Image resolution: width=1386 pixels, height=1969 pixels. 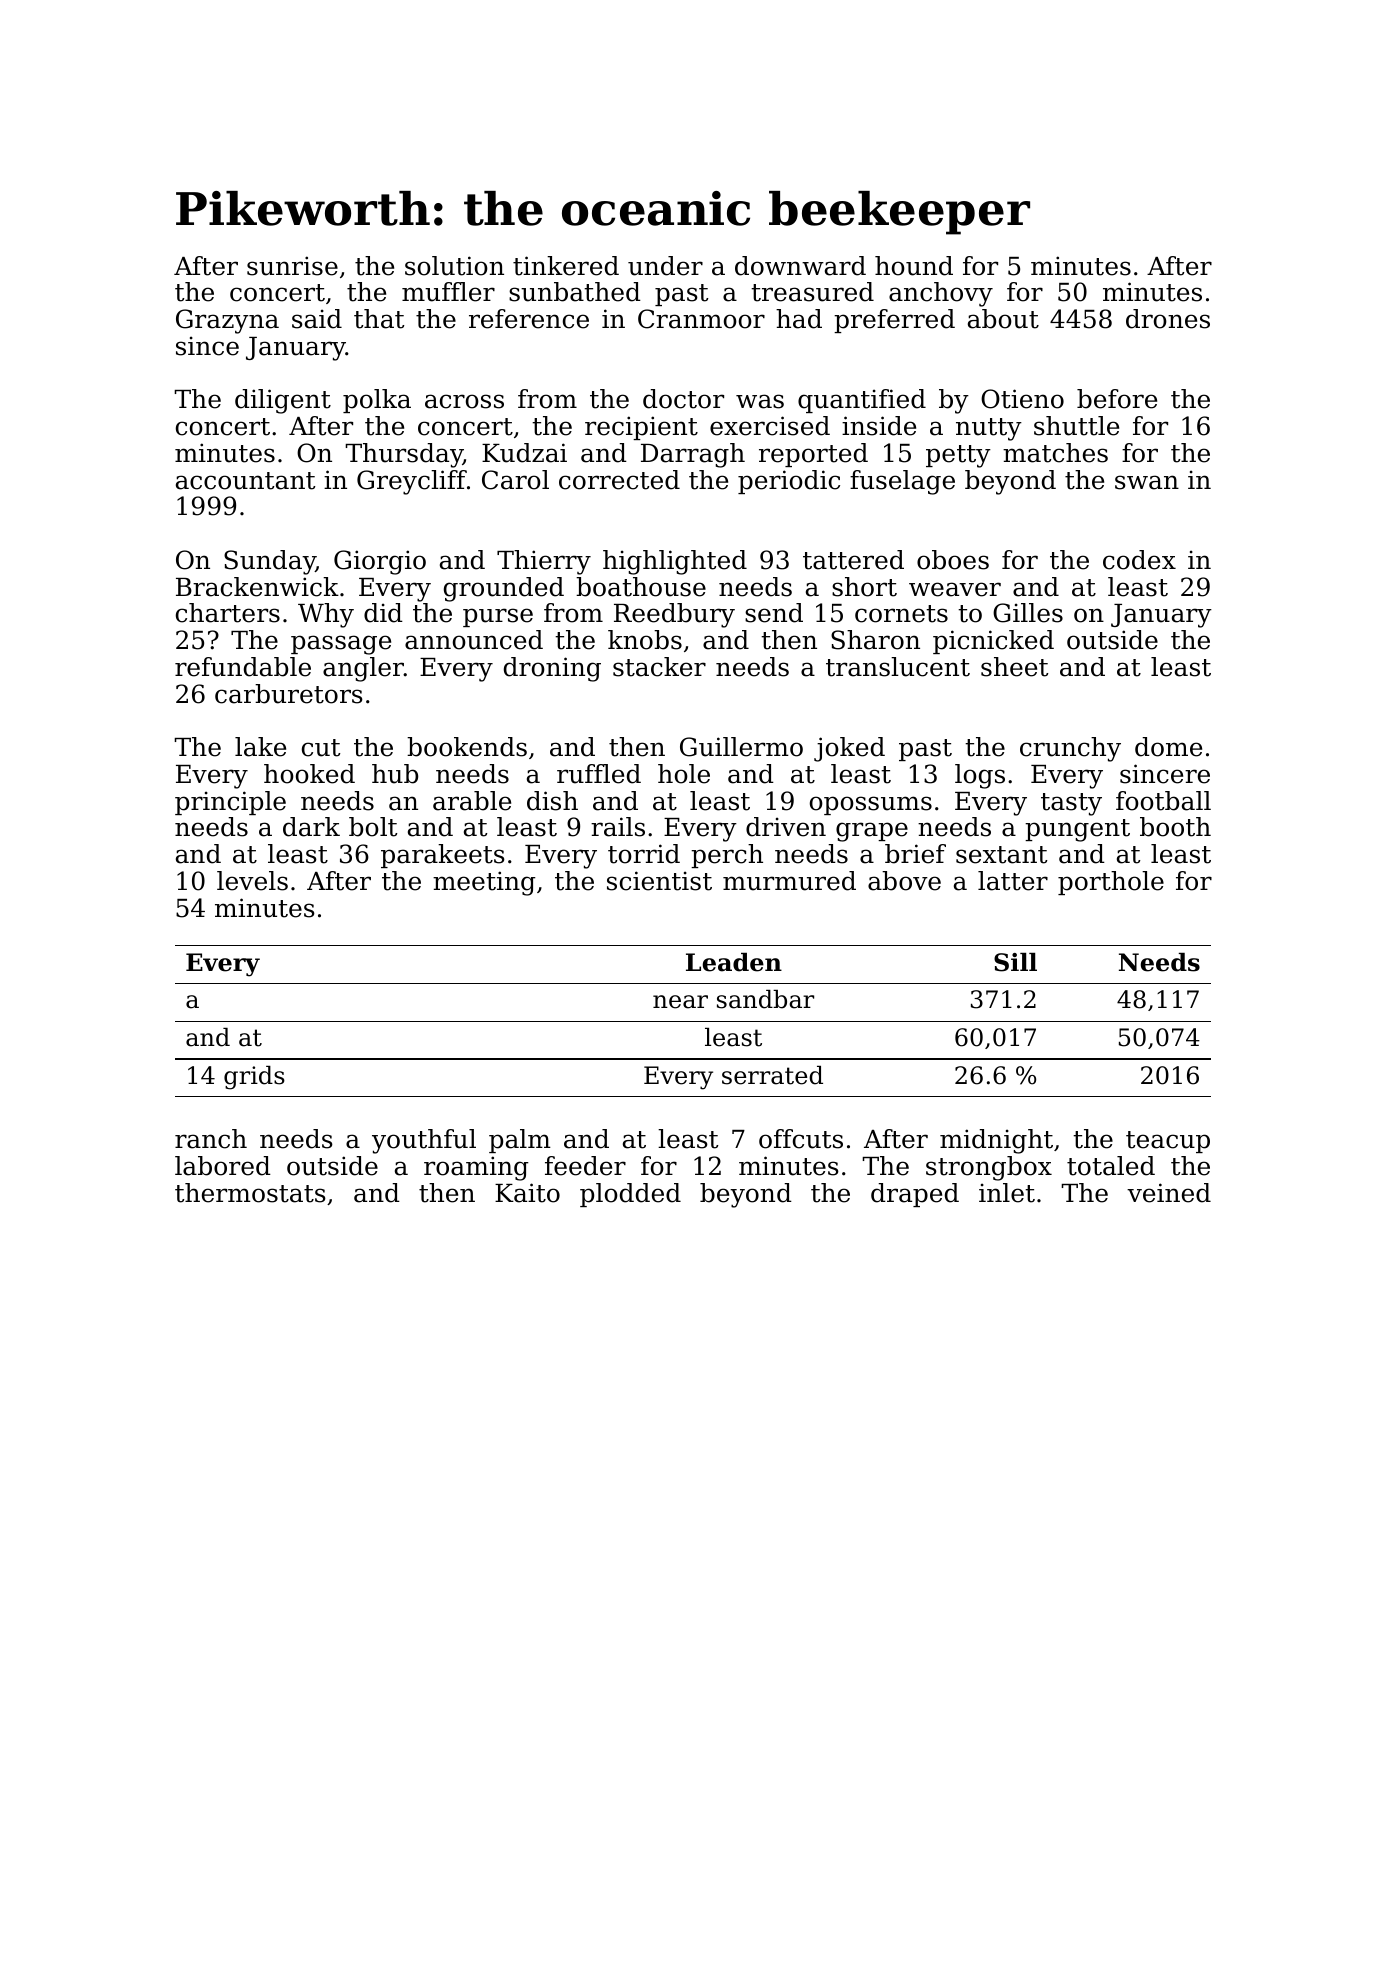 What do you see at coordinates (252, 881) in the screenshot?
I see `levels` at bounding box center [252, 881].
